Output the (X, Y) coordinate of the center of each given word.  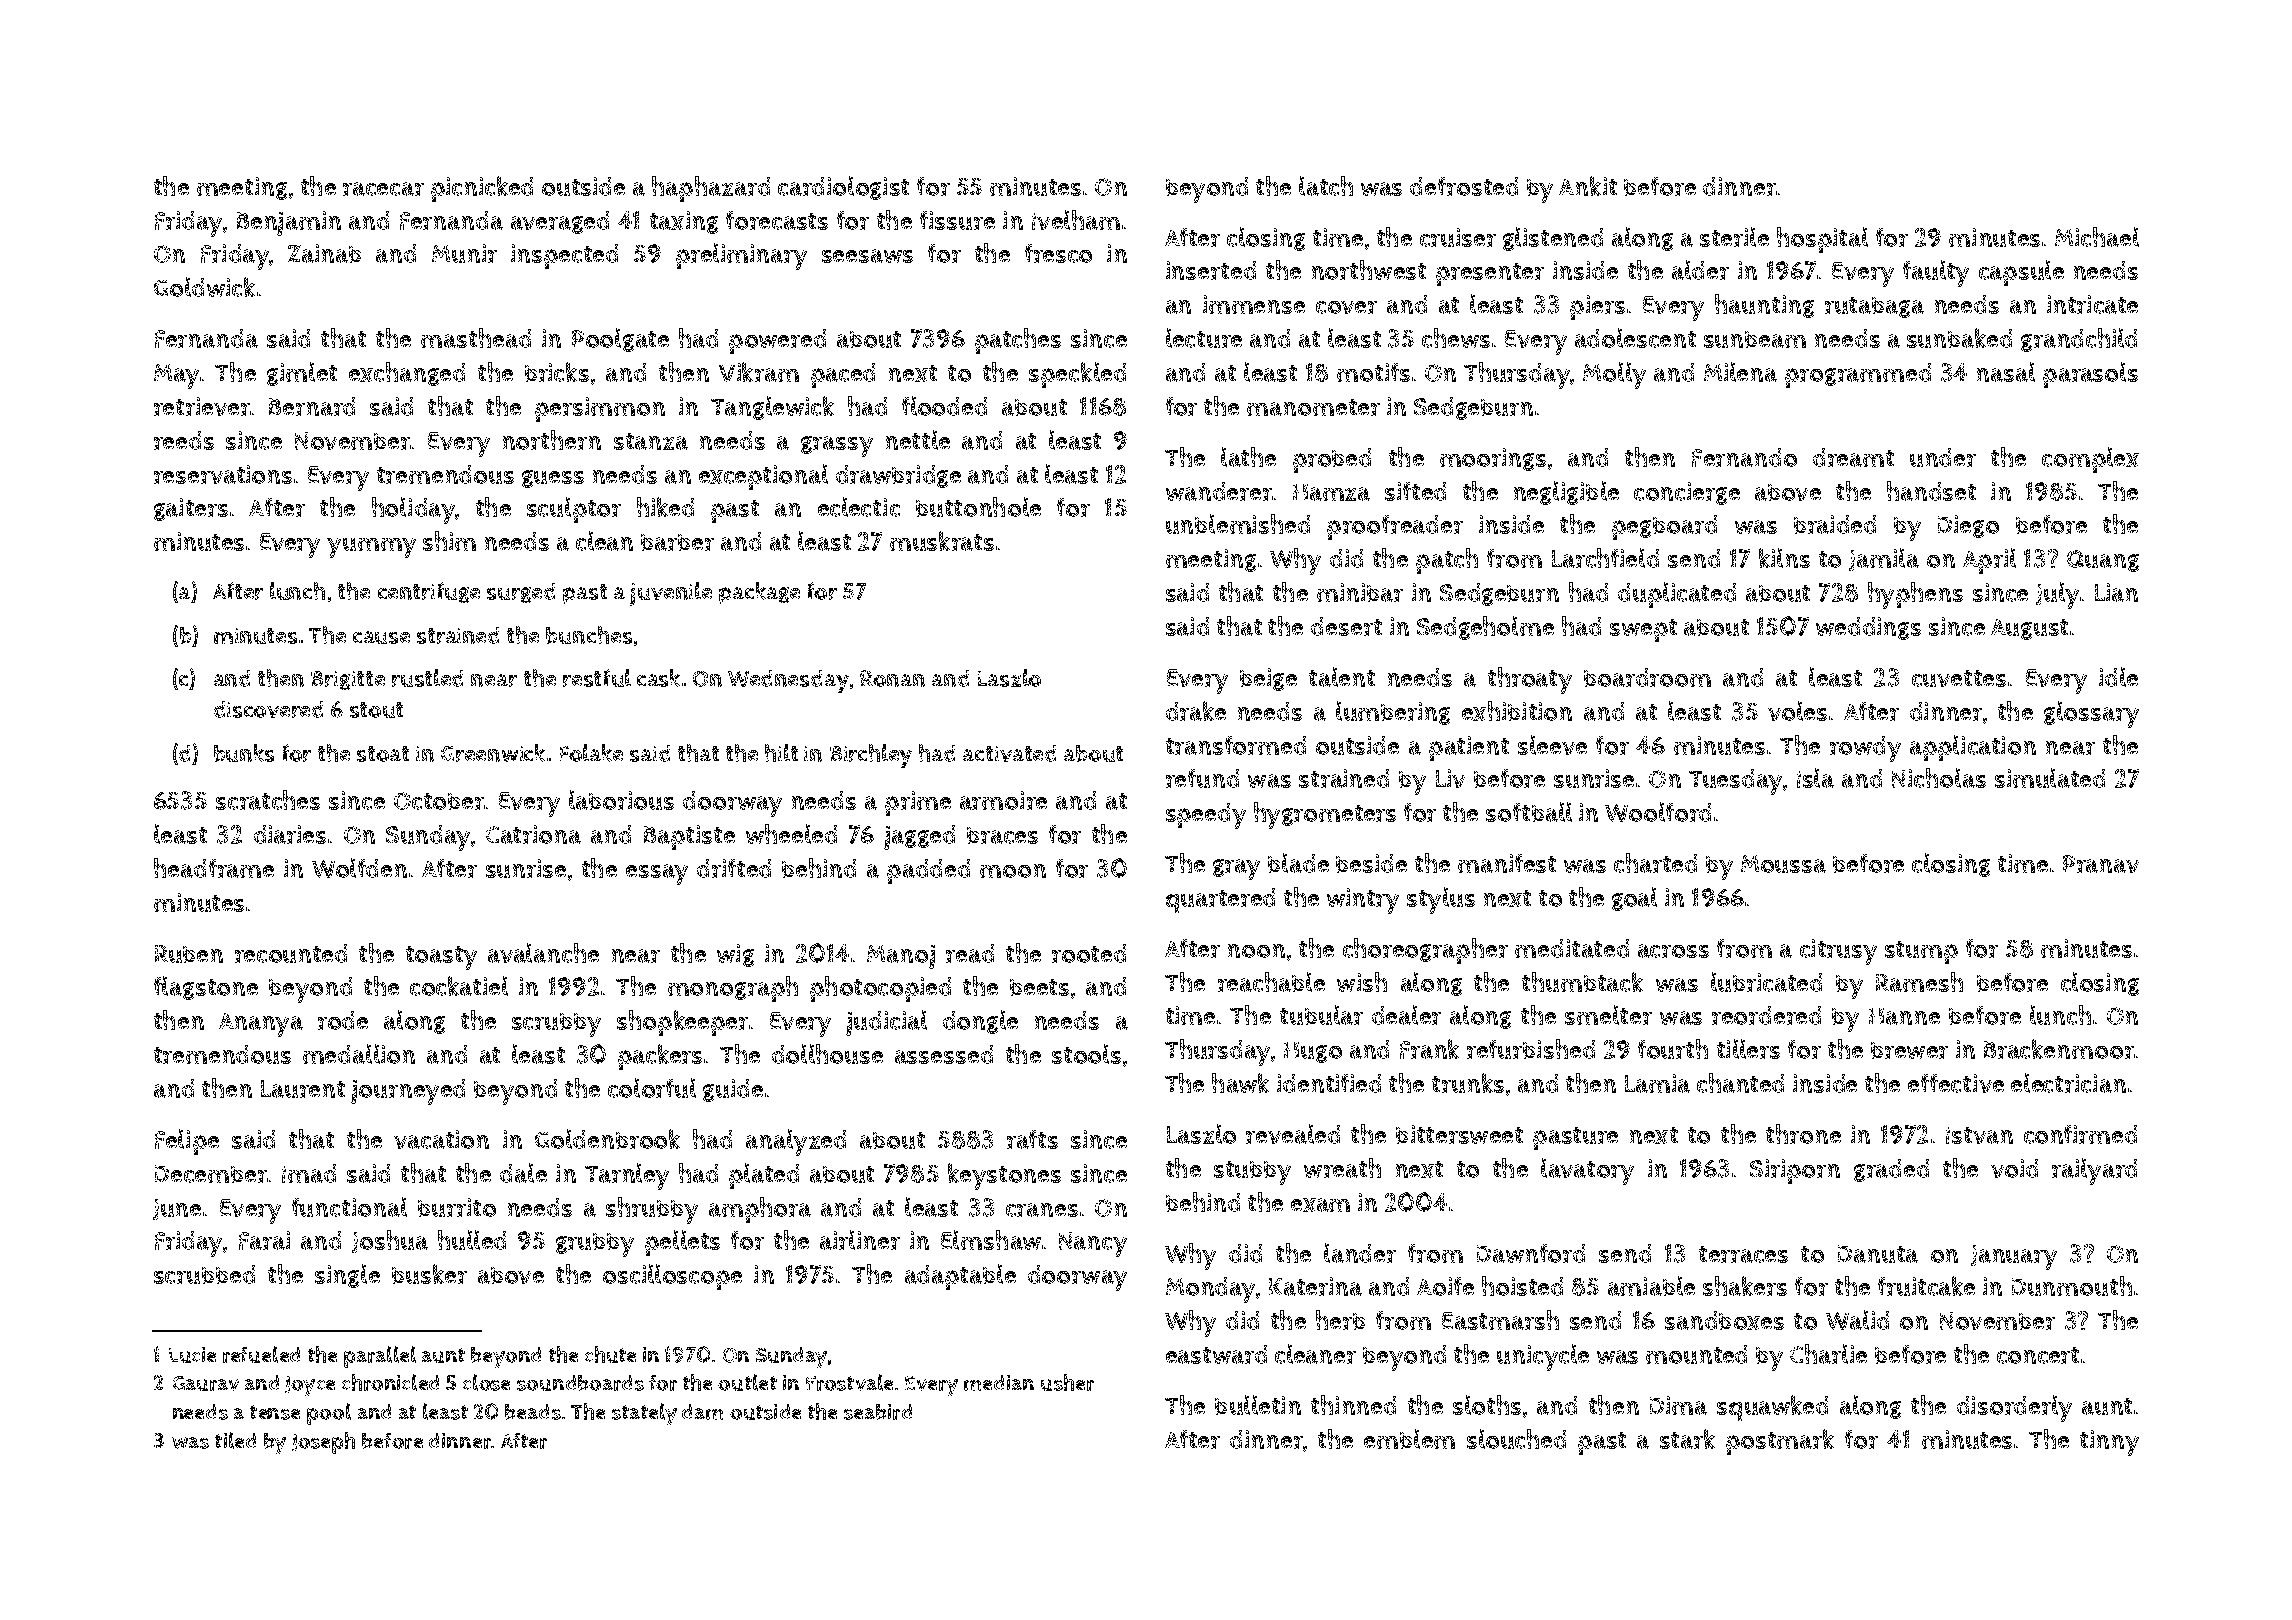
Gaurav (206, 1383)
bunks (244, 753)
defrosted (1464, 186)
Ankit (1588, 186)
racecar (383, 189)
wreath (1342, 1168)
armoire (1003, 800)
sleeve (1552, 745)
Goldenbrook (607, 1139)
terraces (1743, 1254)
